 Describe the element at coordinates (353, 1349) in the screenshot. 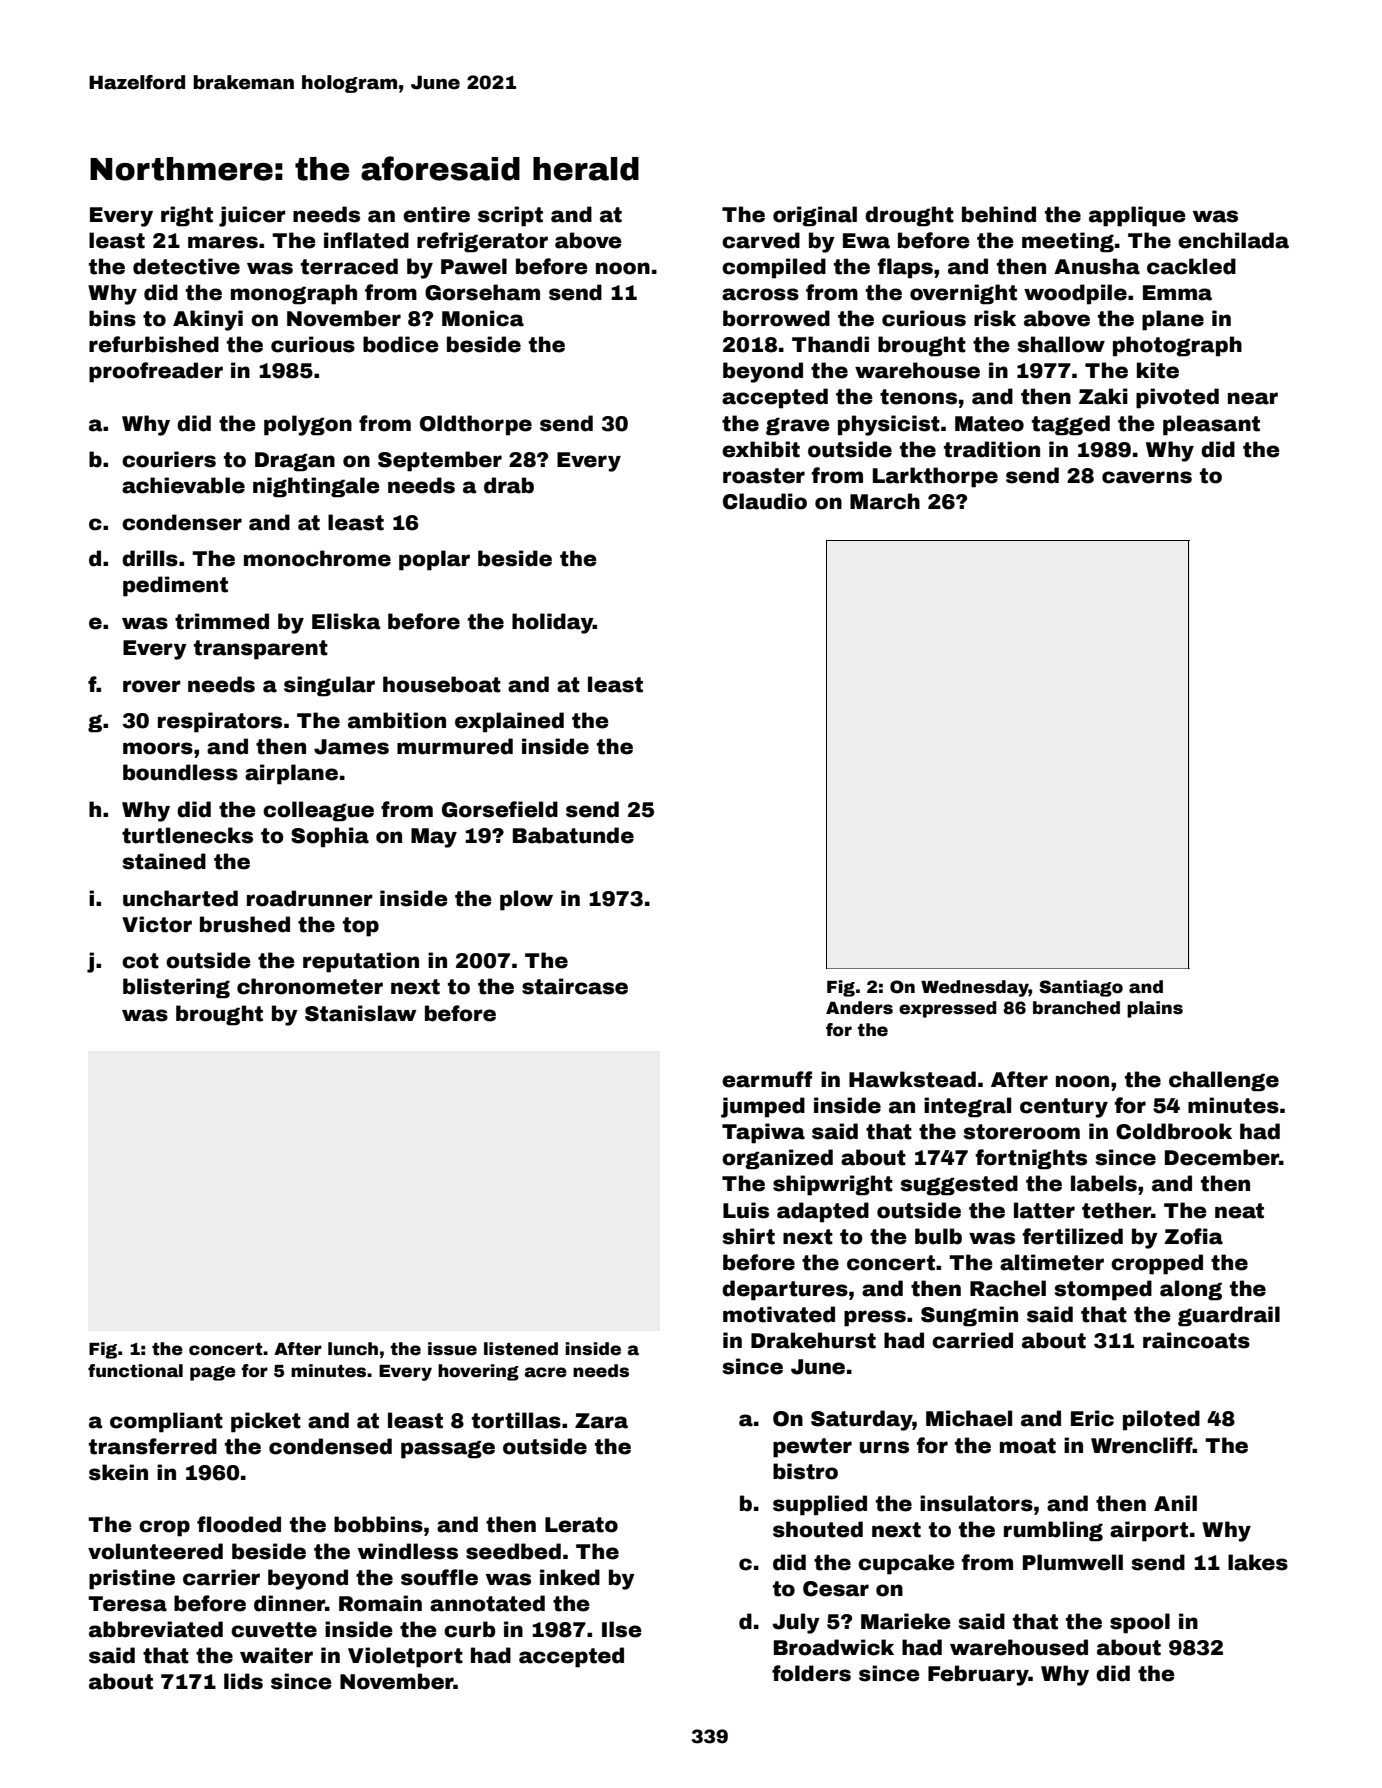

I see `lunch` at that location.
